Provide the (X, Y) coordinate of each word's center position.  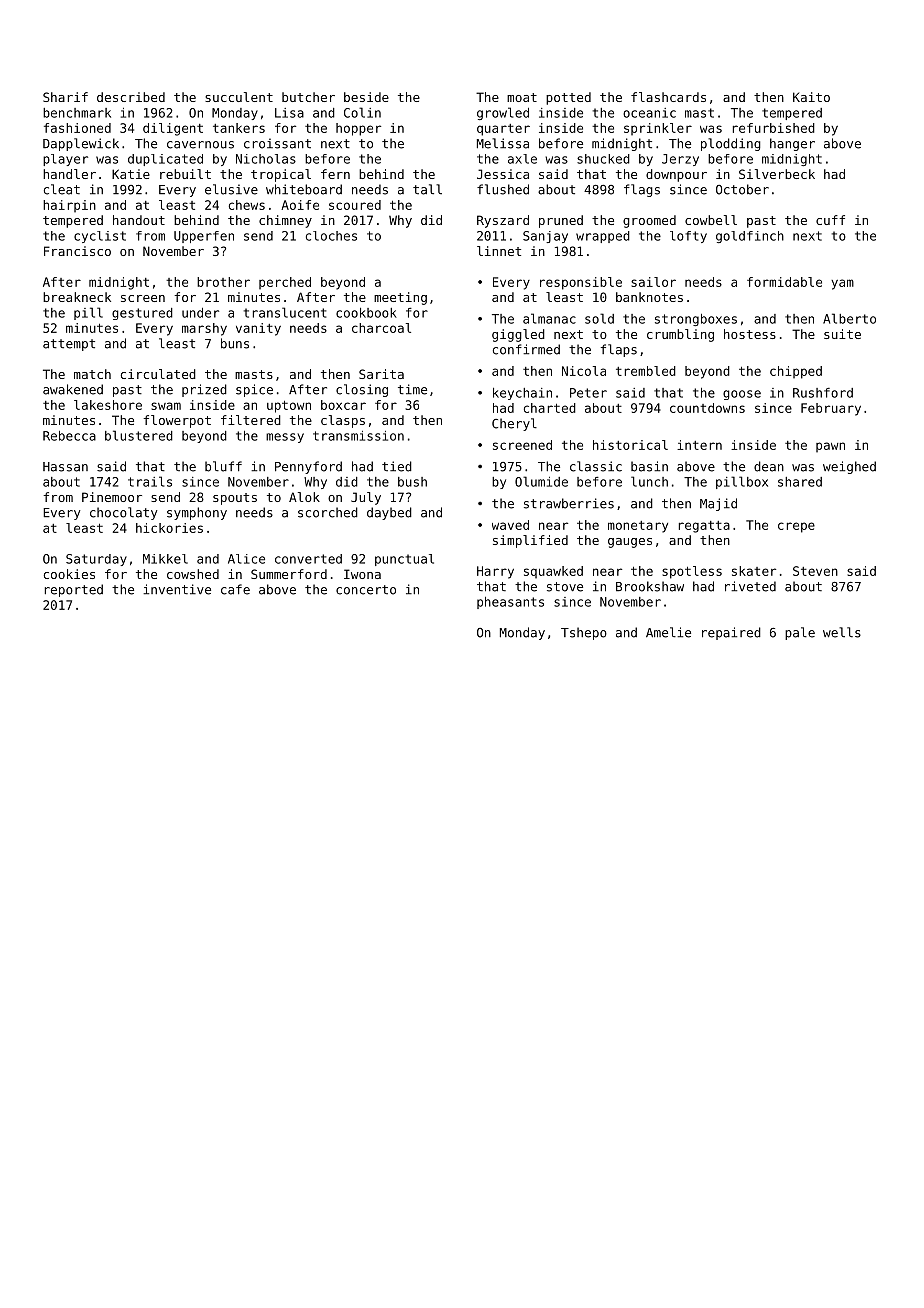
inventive (177, 589)
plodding (731, 144)
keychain (522, 394)
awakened (73, 389)
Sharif (65, 97)
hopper (358, 129)
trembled (646, 371)
